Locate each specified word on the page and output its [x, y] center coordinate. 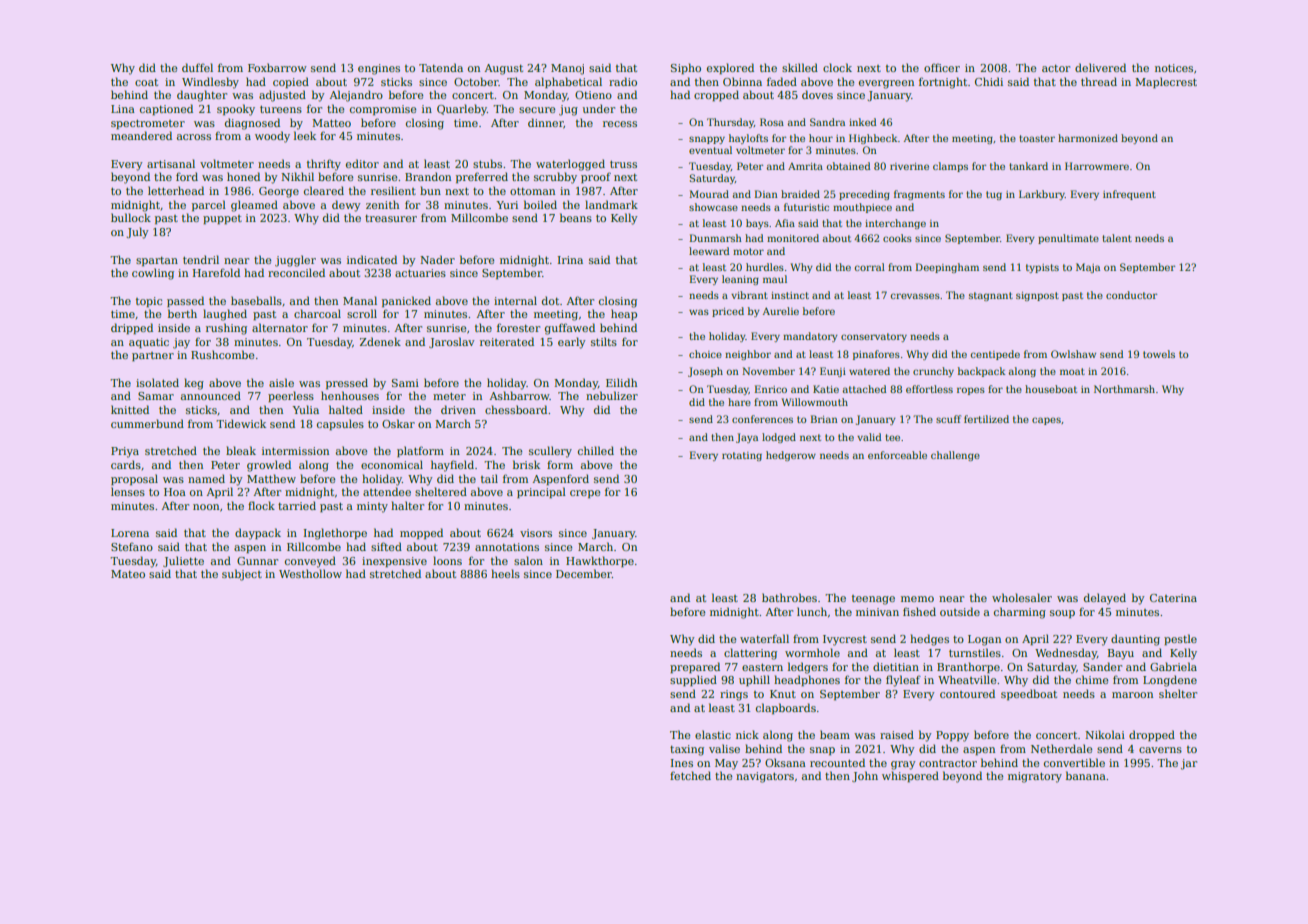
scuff [948, 419]
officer [942, 67]
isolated [157, 382]
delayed [1105, 599]
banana [1086, 775]
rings [734, 695]
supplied [693, 680]
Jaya [747, 438]
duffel [197, 67]
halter [407, 505]
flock [261, 505]
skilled [800, 67]
